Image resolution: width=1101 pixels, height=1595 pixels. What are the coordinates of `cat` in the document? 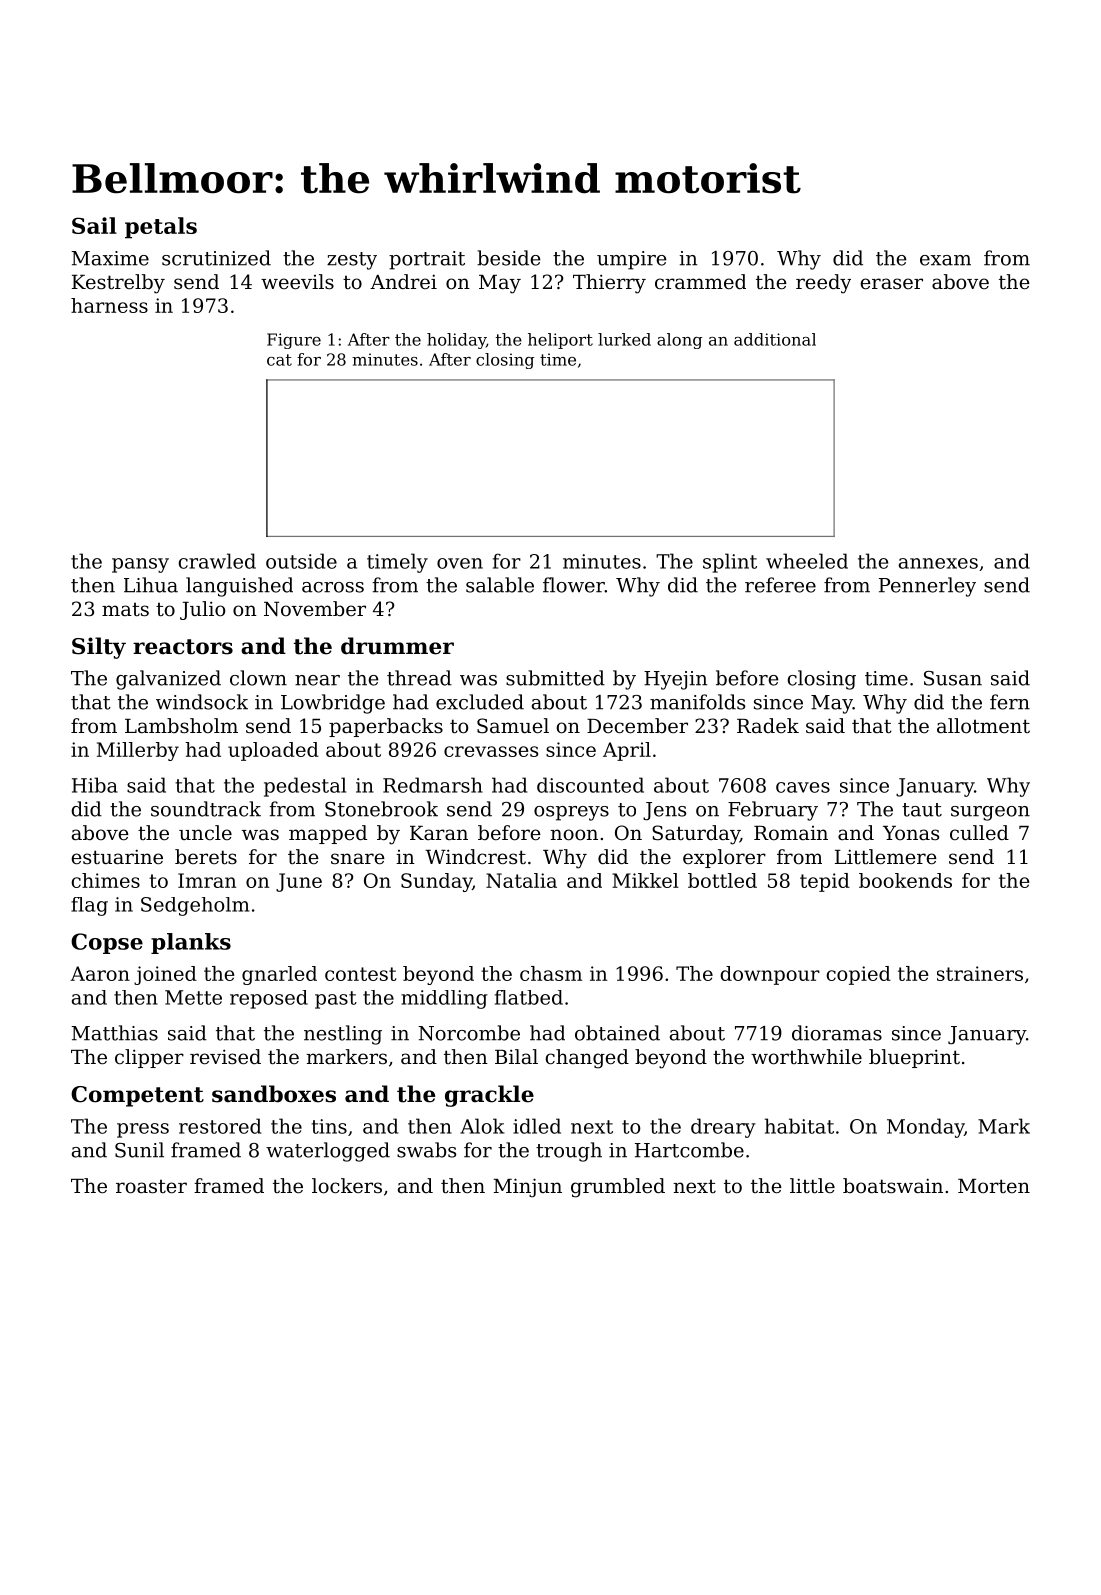 It's located at (279, 360).
